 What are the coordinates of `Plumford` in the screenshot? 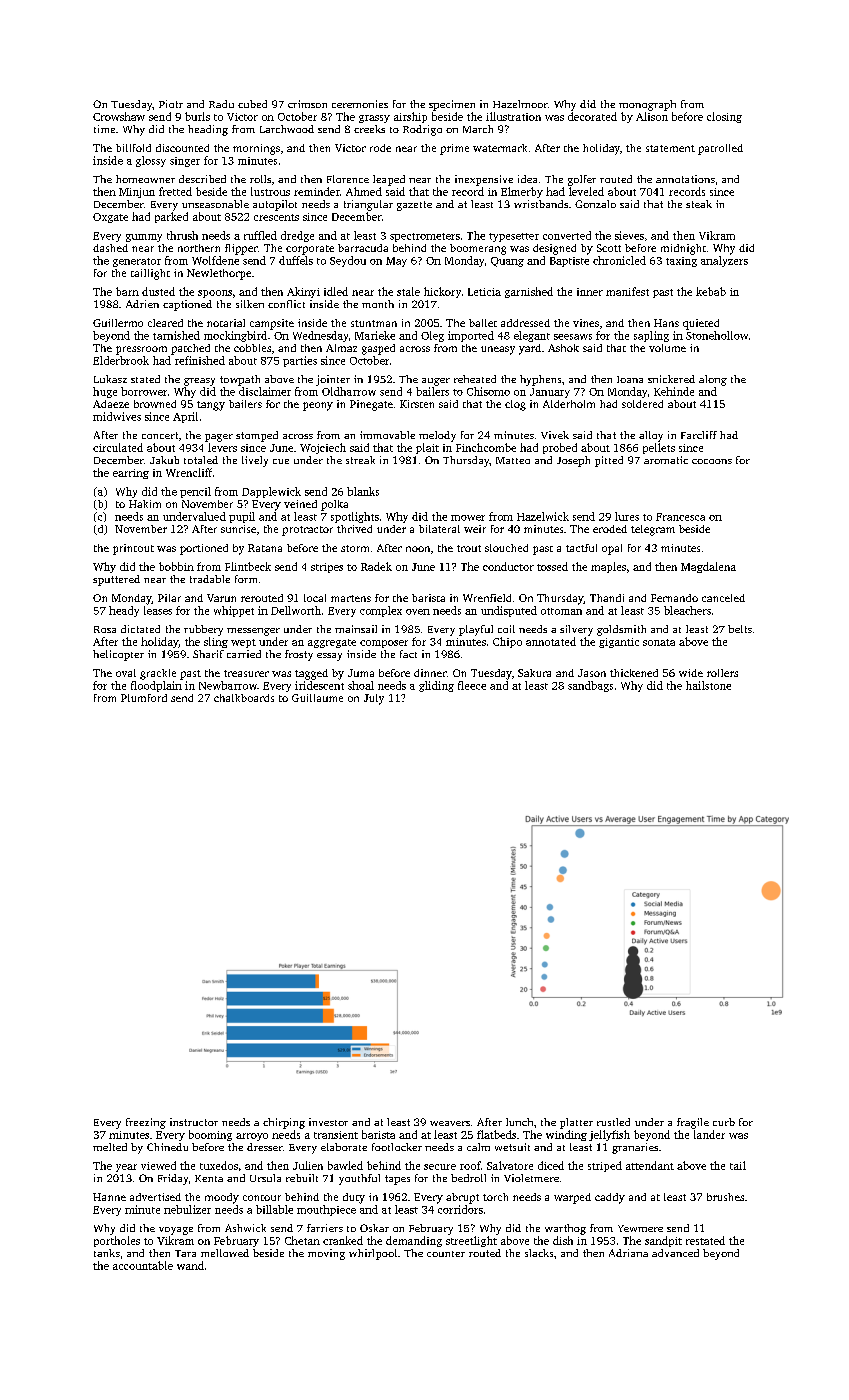 It's located at (144, 698).
